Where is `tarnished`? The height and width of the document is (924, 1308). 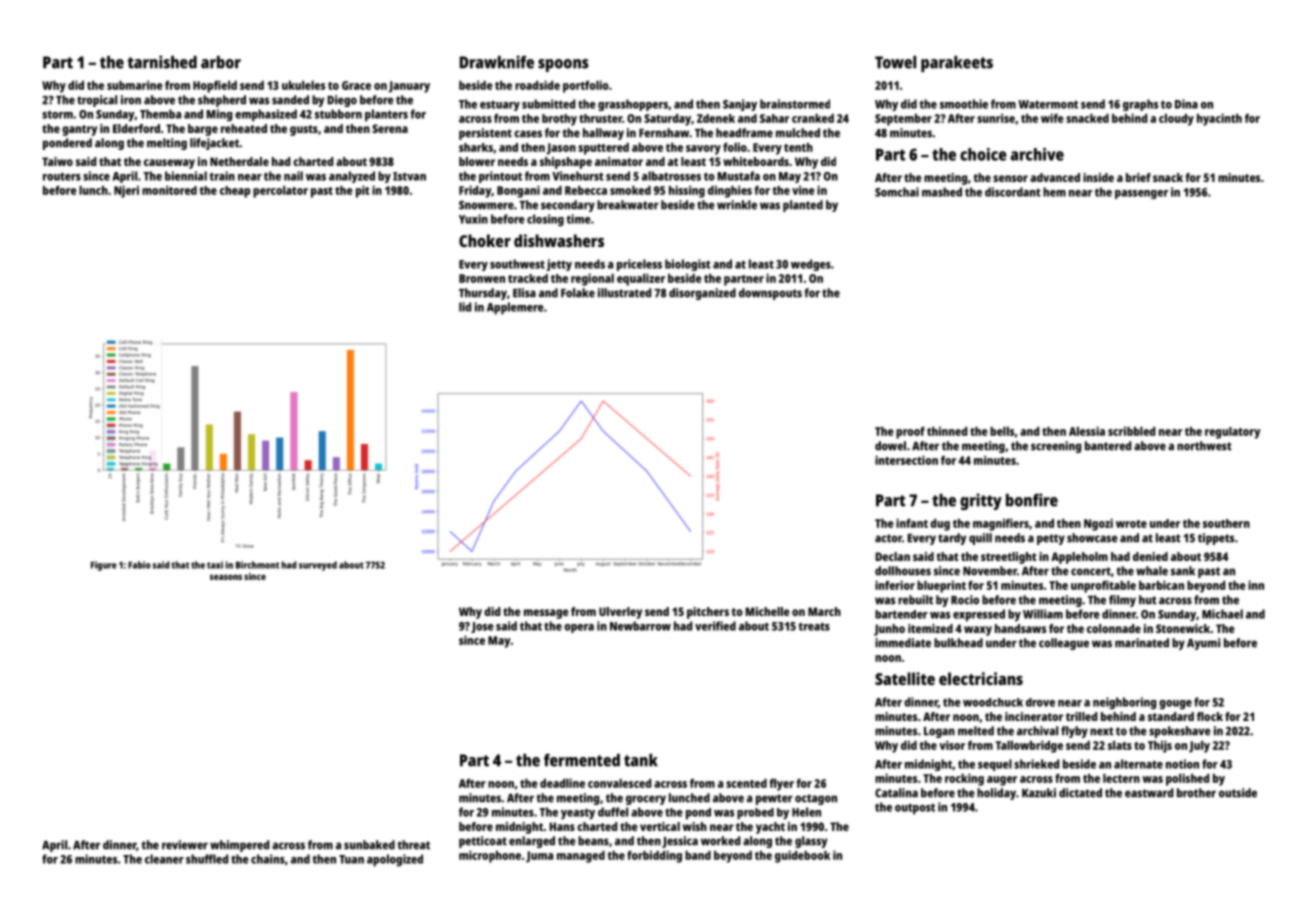
tarnished is located at coordinates (162, 62).
